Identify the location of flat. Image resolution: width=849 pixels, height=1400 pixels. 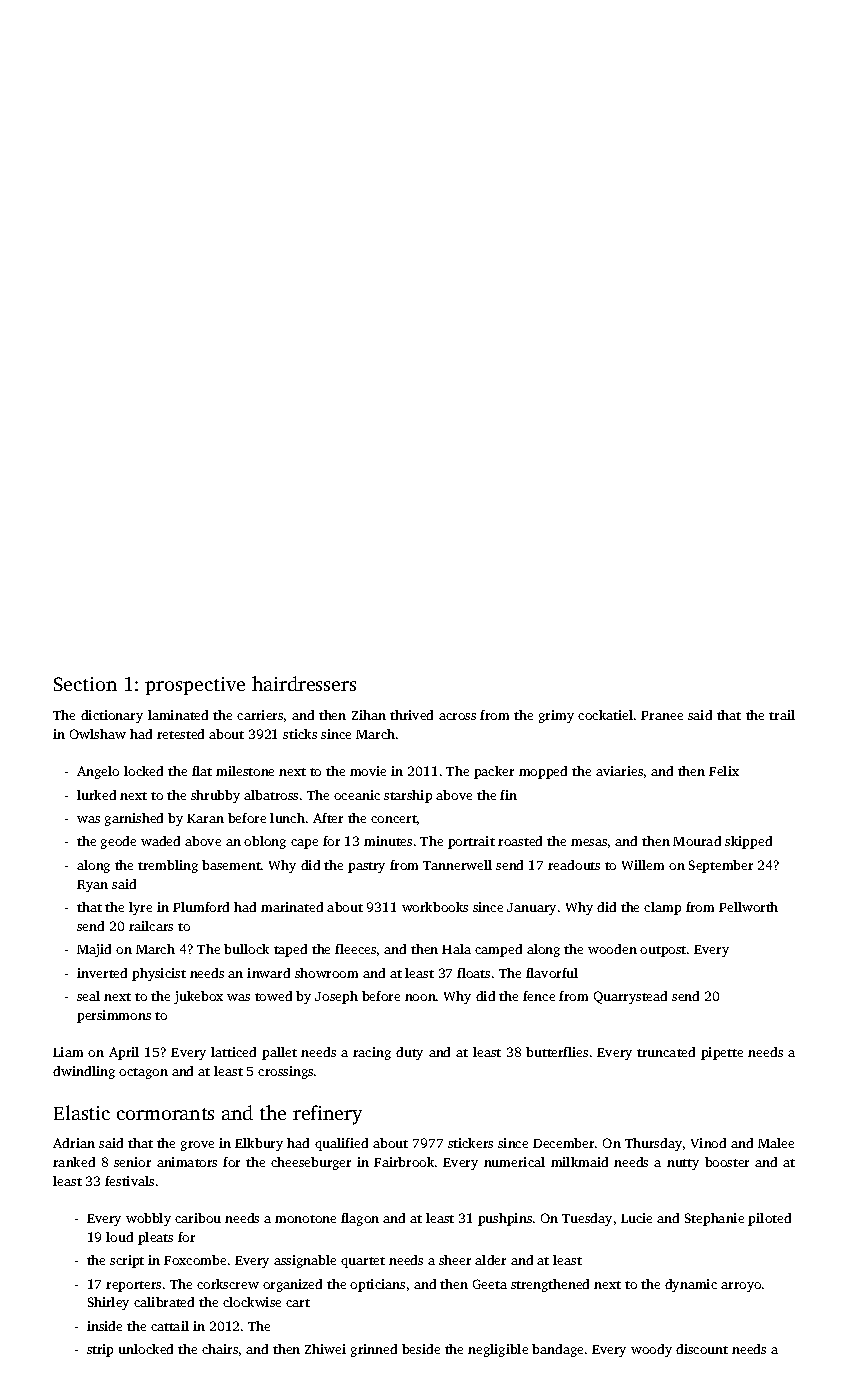
(202, 771).
